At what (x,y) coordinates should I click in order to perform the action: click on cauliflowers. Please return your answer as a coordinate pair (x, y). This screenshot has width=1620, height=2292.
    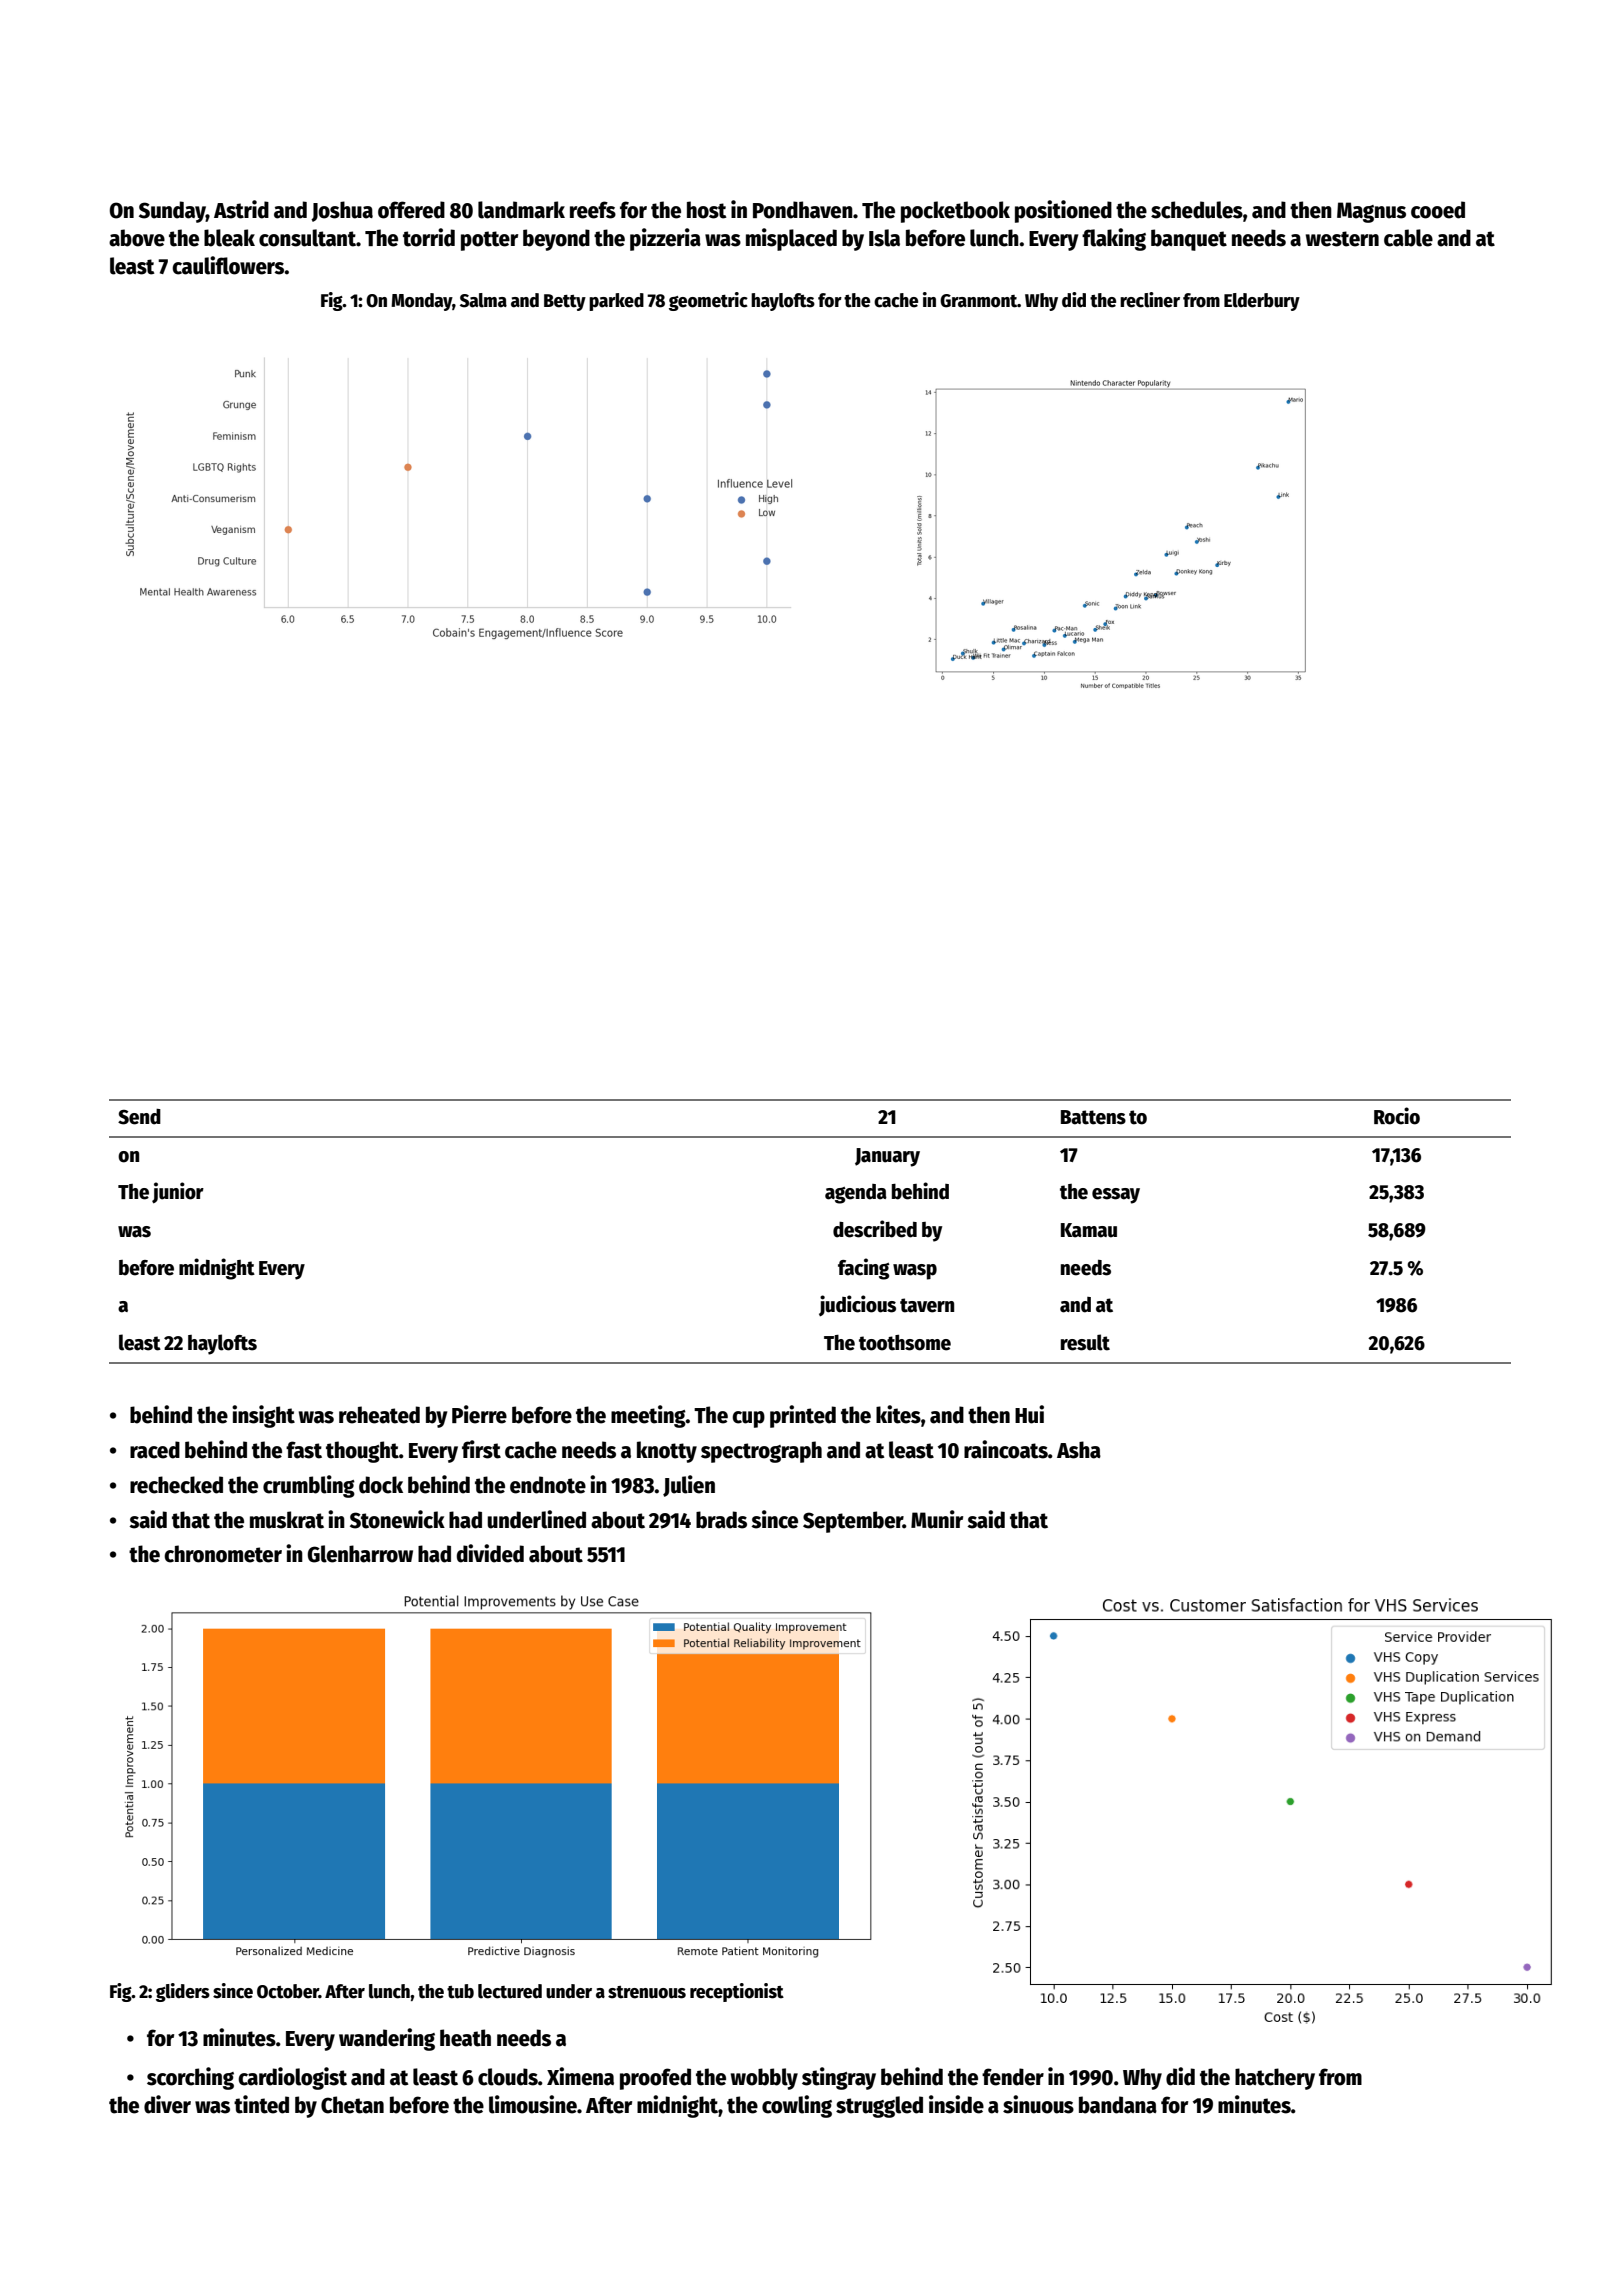
    Looking at the image, I should click on (228, 265).
